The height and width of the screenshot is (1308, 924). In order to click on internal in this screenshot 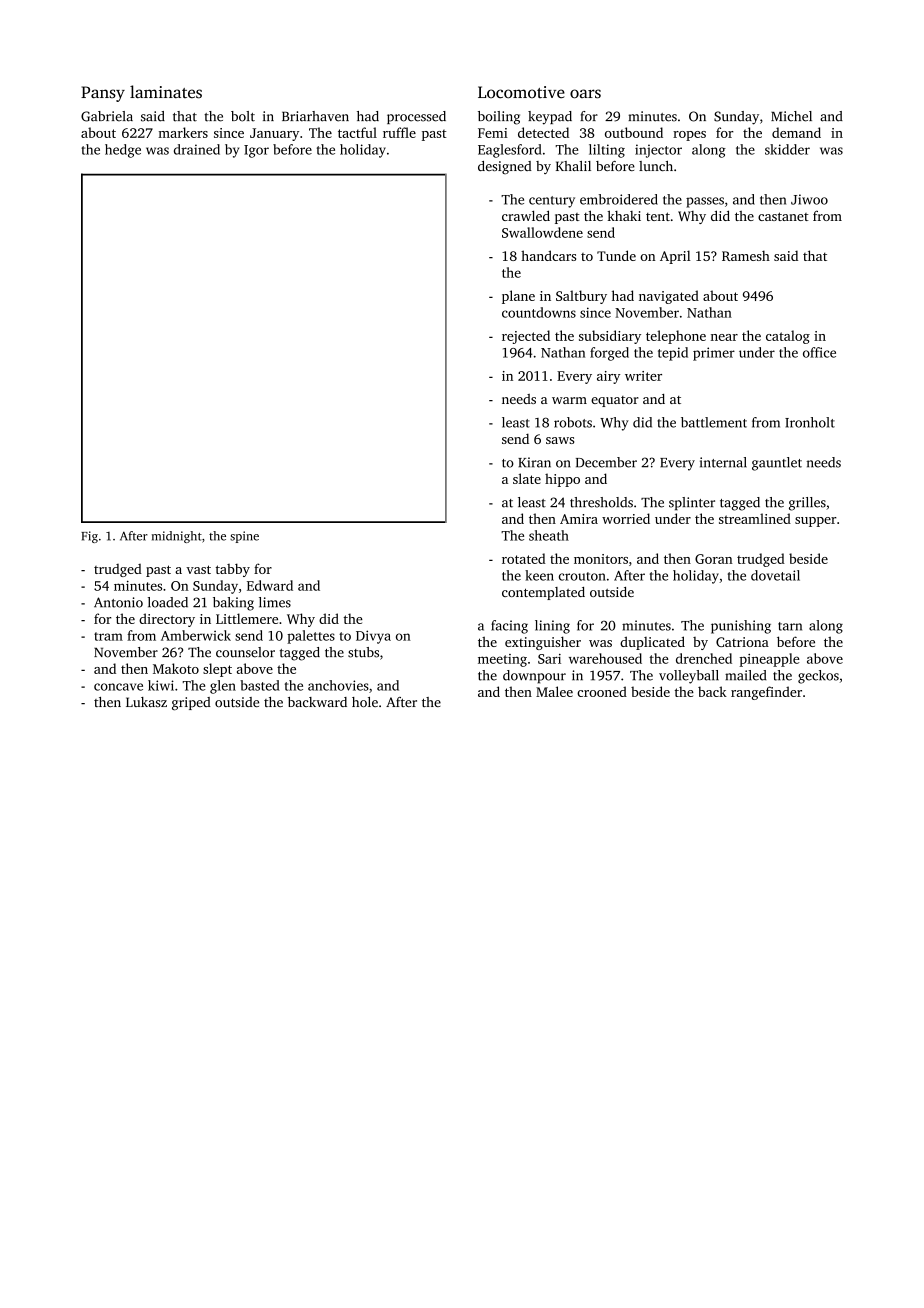, I will do `click(723, 462)`.
